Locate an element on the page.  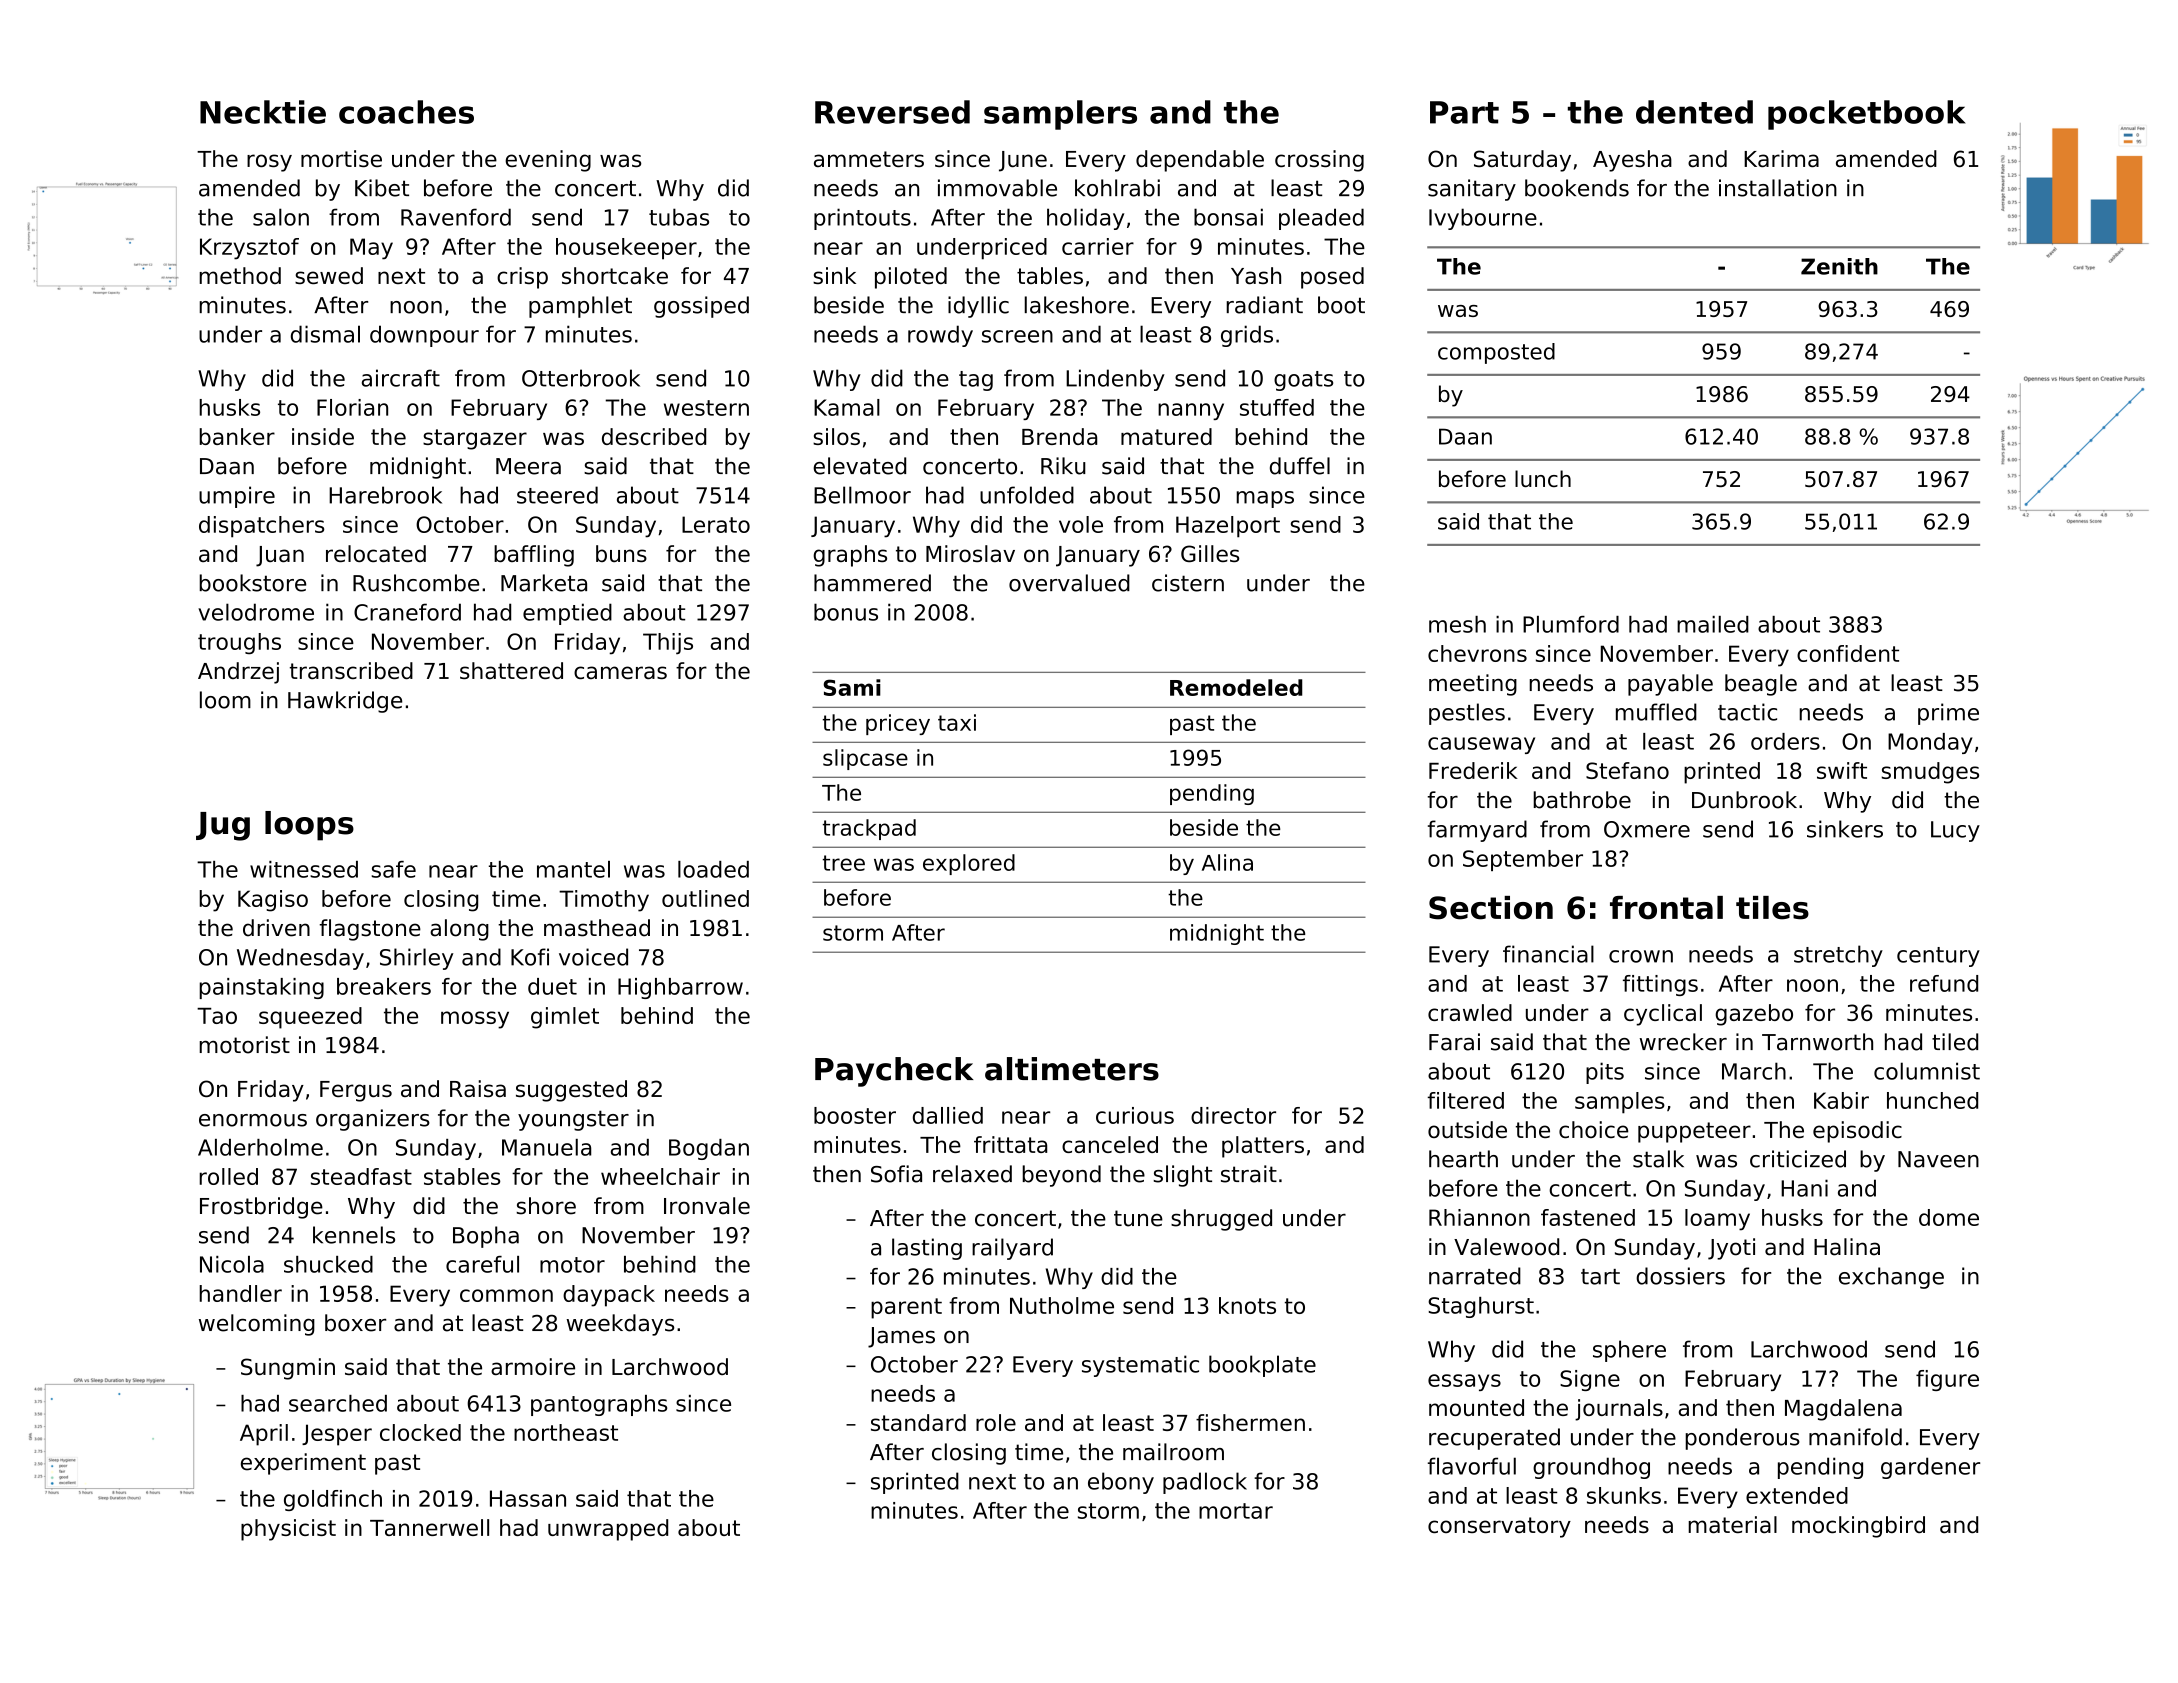
fishermen is located at coordinates (1250, 1422).
